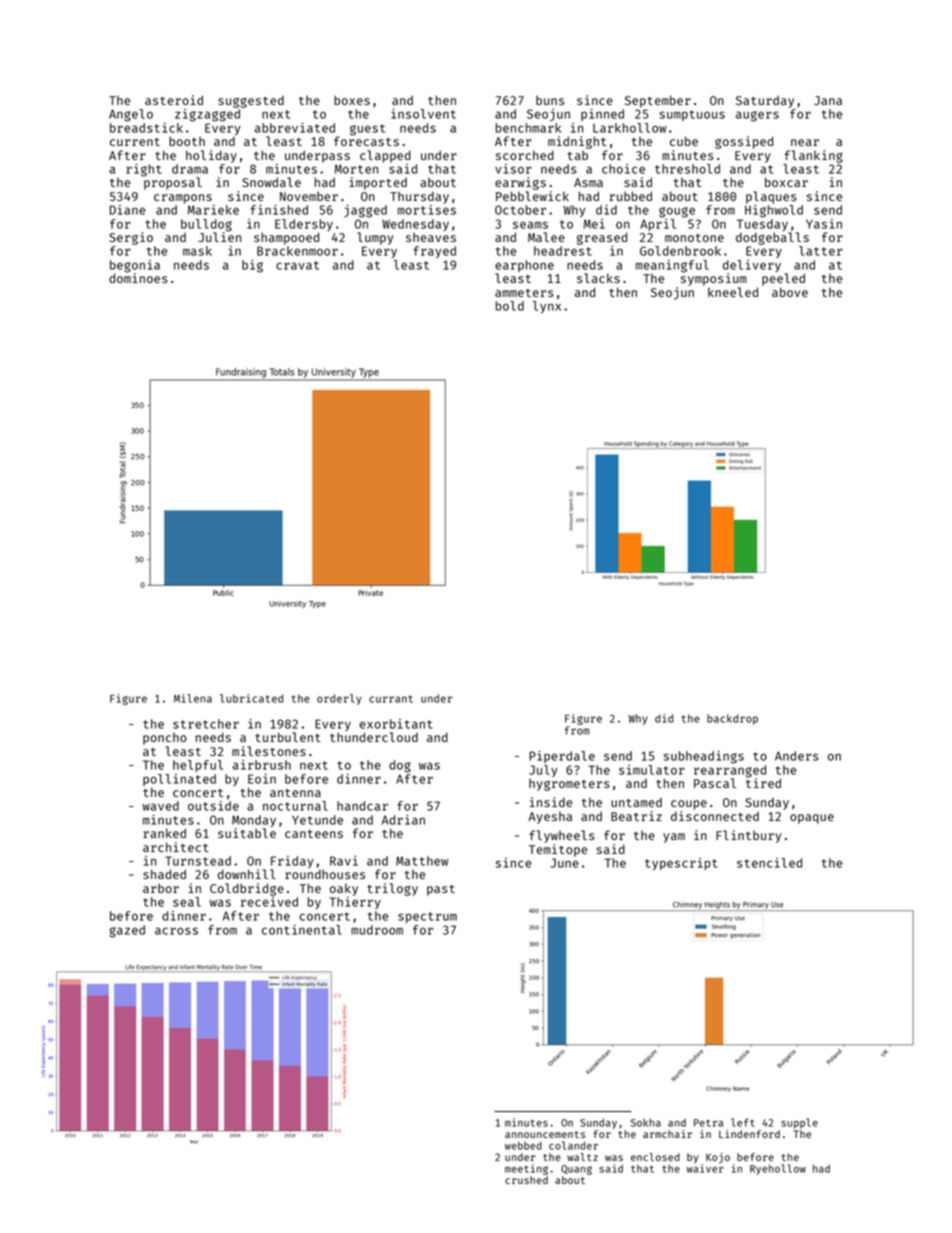 Image resolution: width=952 pixels, height=1233 pixels. What do you see at coordinates (569, 785) in the screenshot?
I see `hygrometers` at bounding box center [569, 785].
